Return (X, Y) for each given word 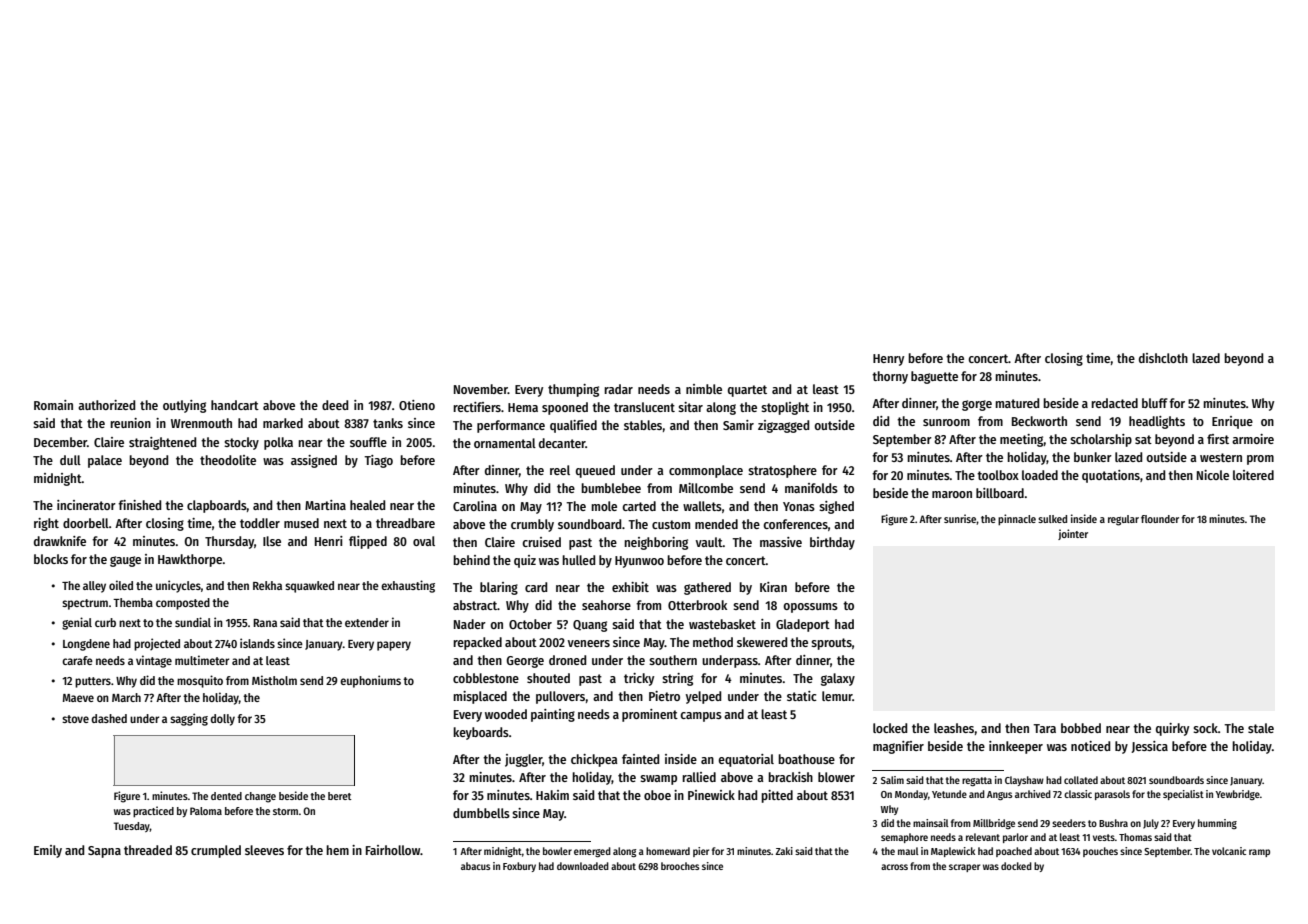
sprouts (831, 644)
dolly (222, 720)
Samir (738, 425)
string (677, 679)
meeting (1022, 440)
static (802, 696)
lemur (837, 696)
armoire (1253, 439)
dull (70, 460)
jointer (1073, 534)
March (126, 697)
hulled (578, 560)
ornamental (505, 443)
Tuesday (132, 827)
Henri (329, 541)
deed (335, 405)
